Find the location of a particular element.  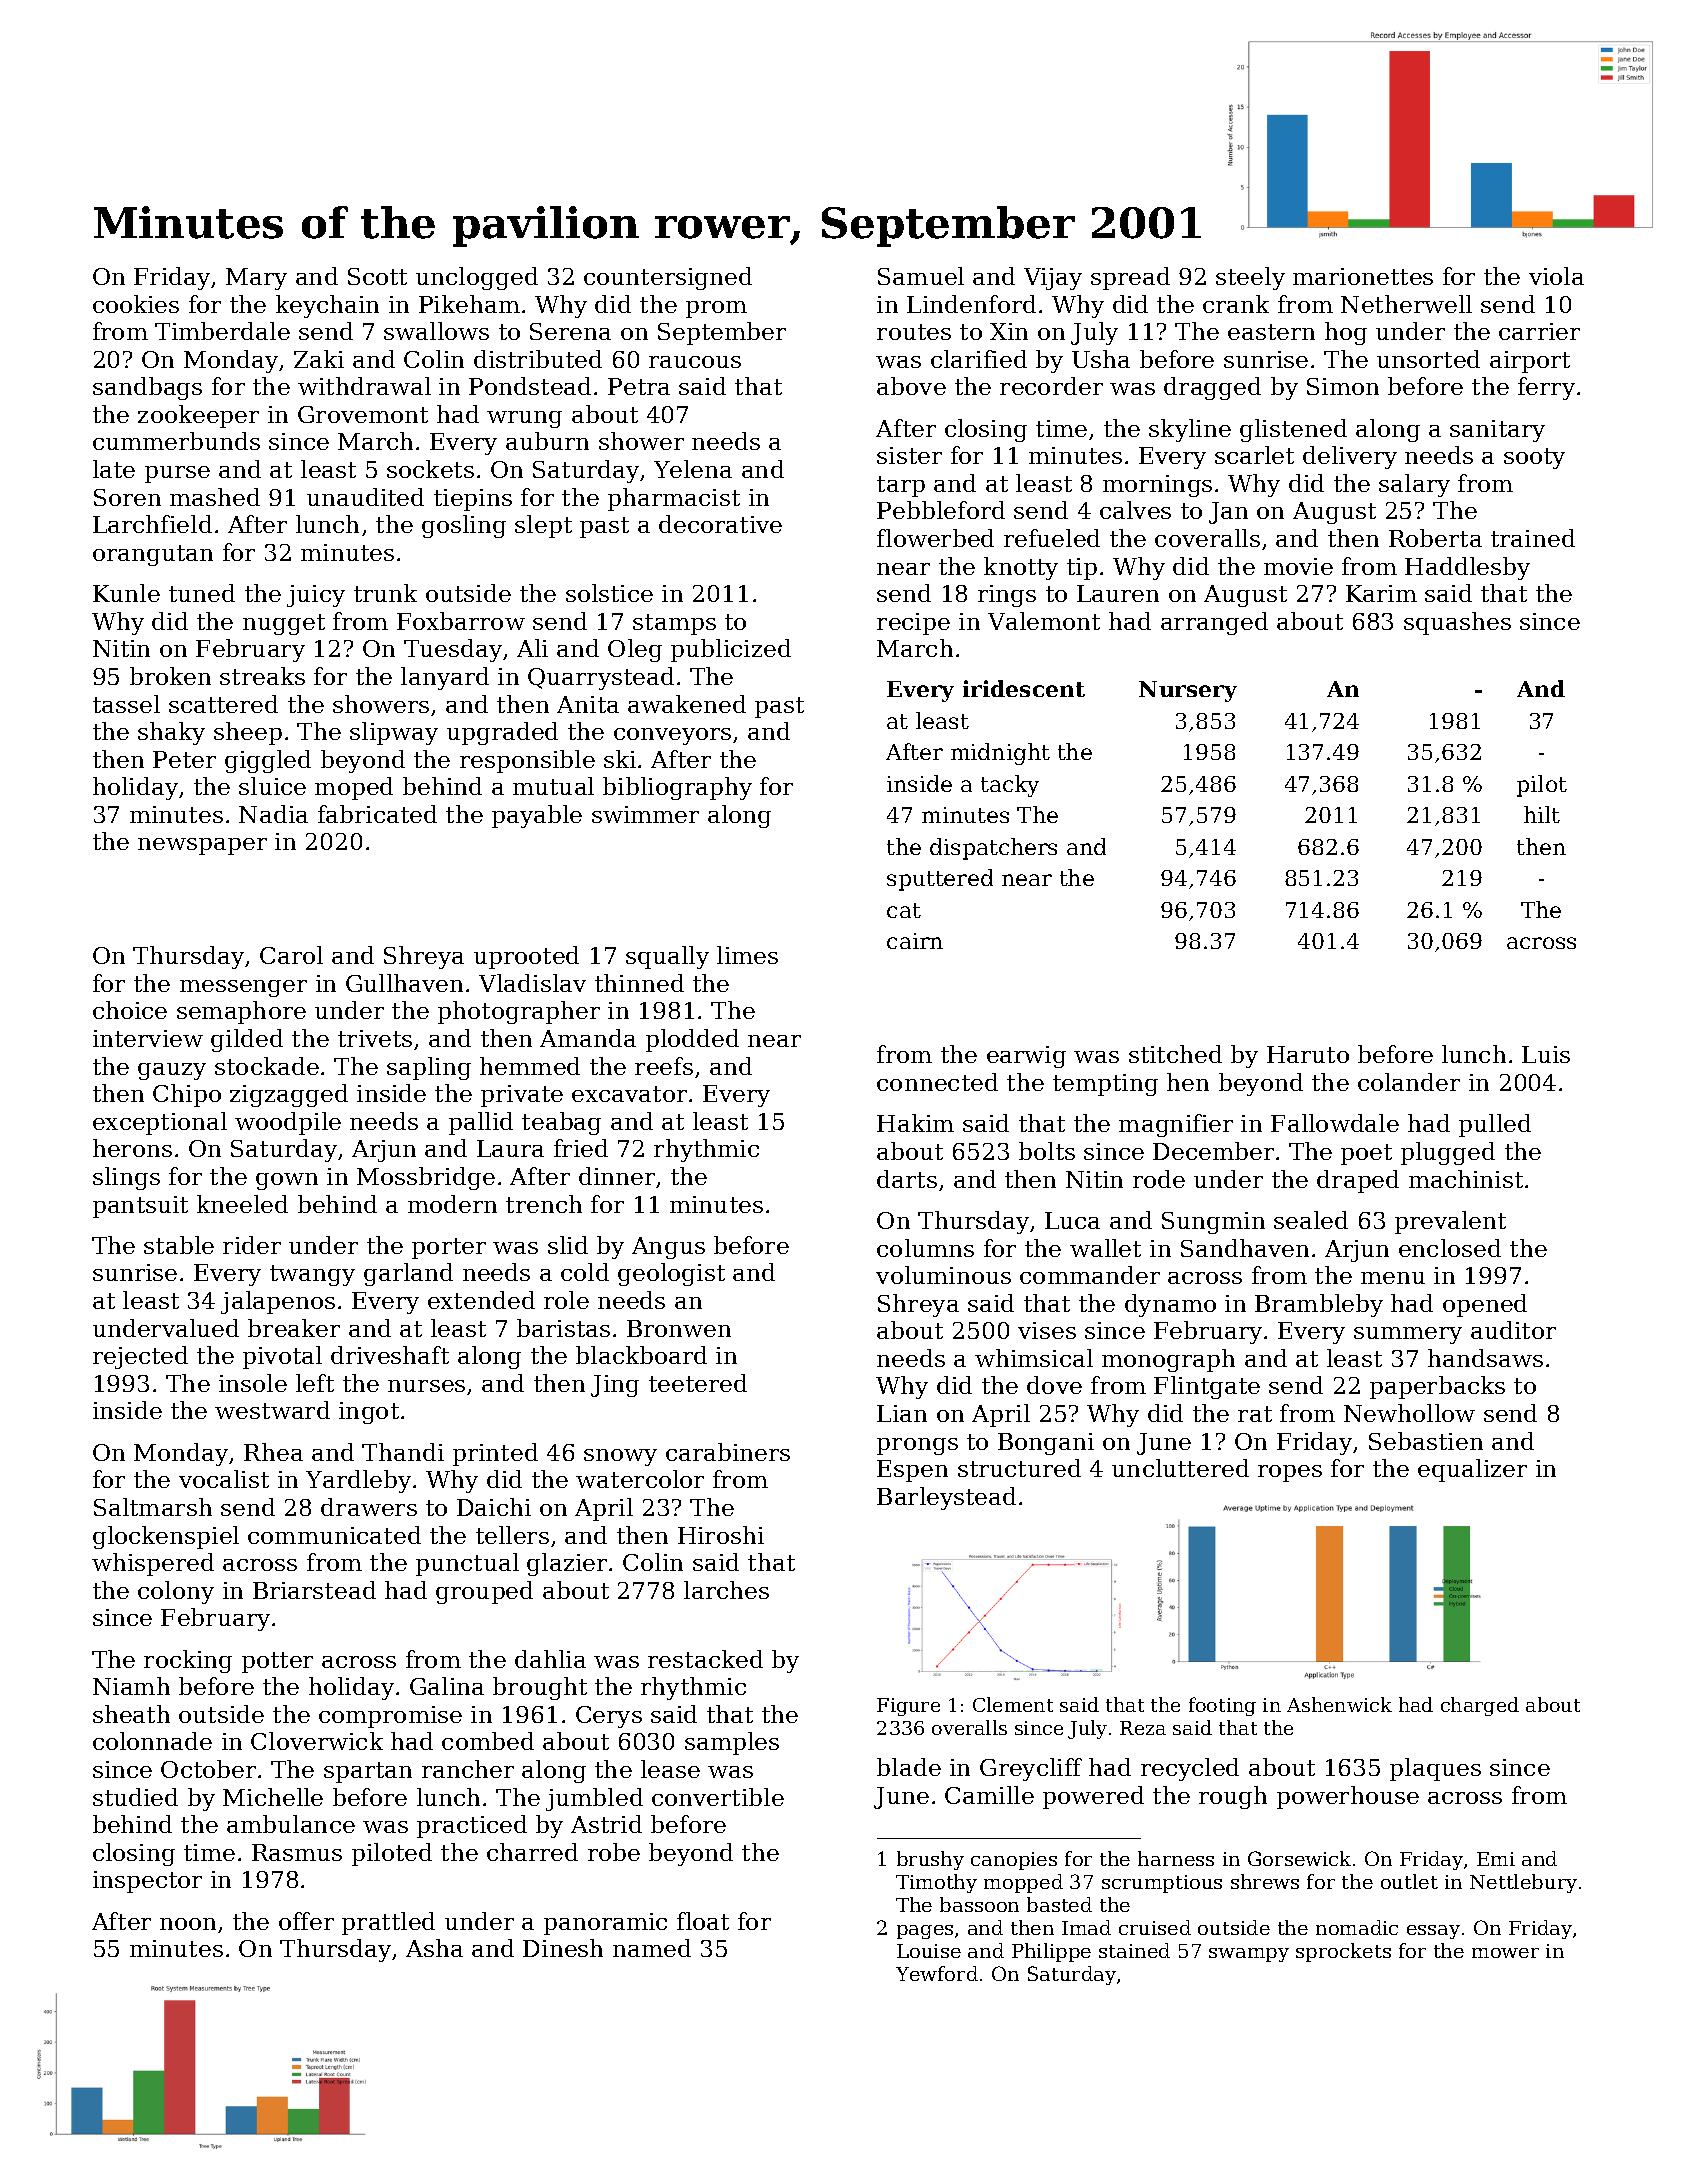

Yewford is located at coordinates (937, 1973).
